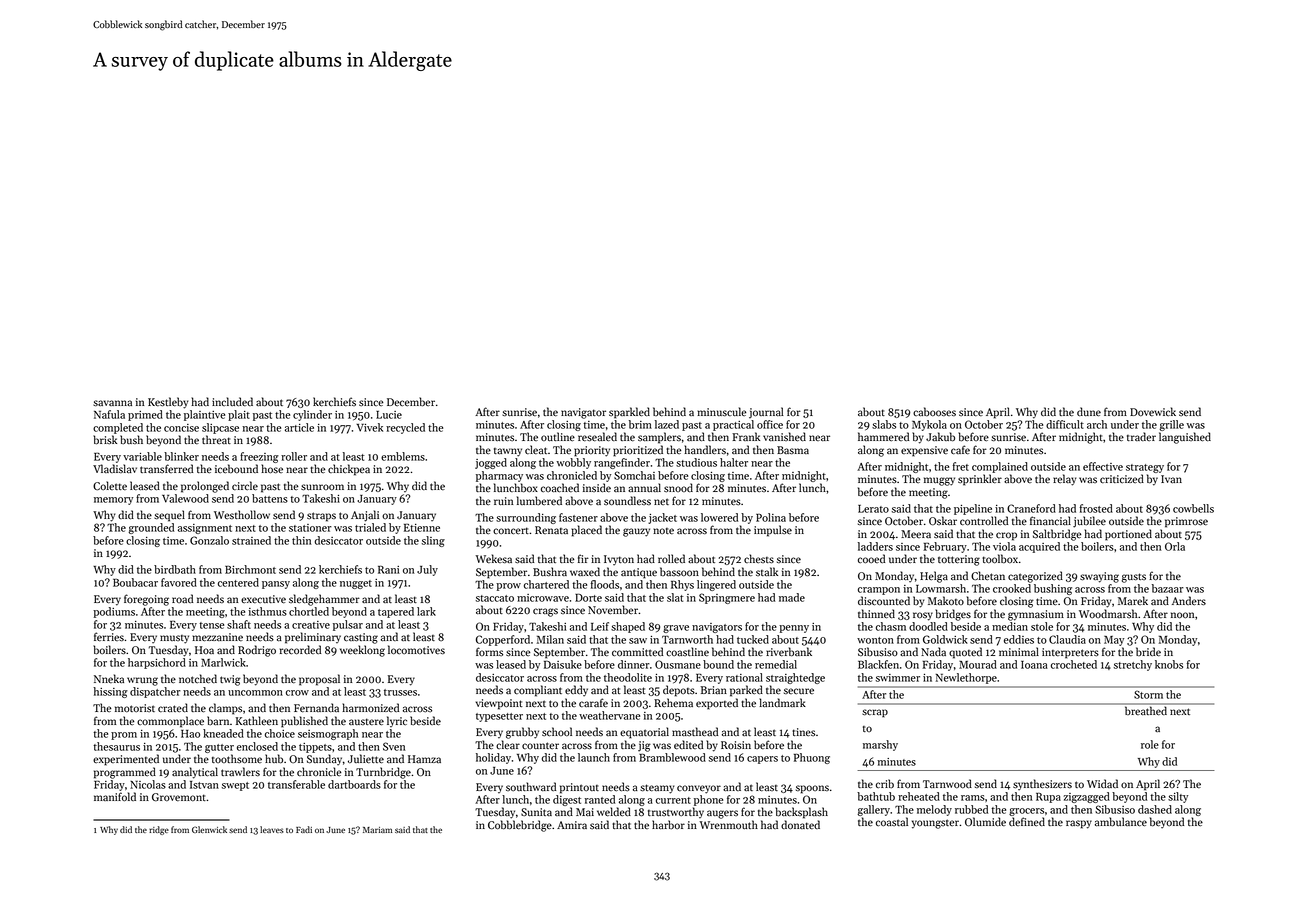 This screenshot has width=1308, height=924. Describe the element at coordinates (699, 789) in the screenshot. I see `conveyor` at that location.
